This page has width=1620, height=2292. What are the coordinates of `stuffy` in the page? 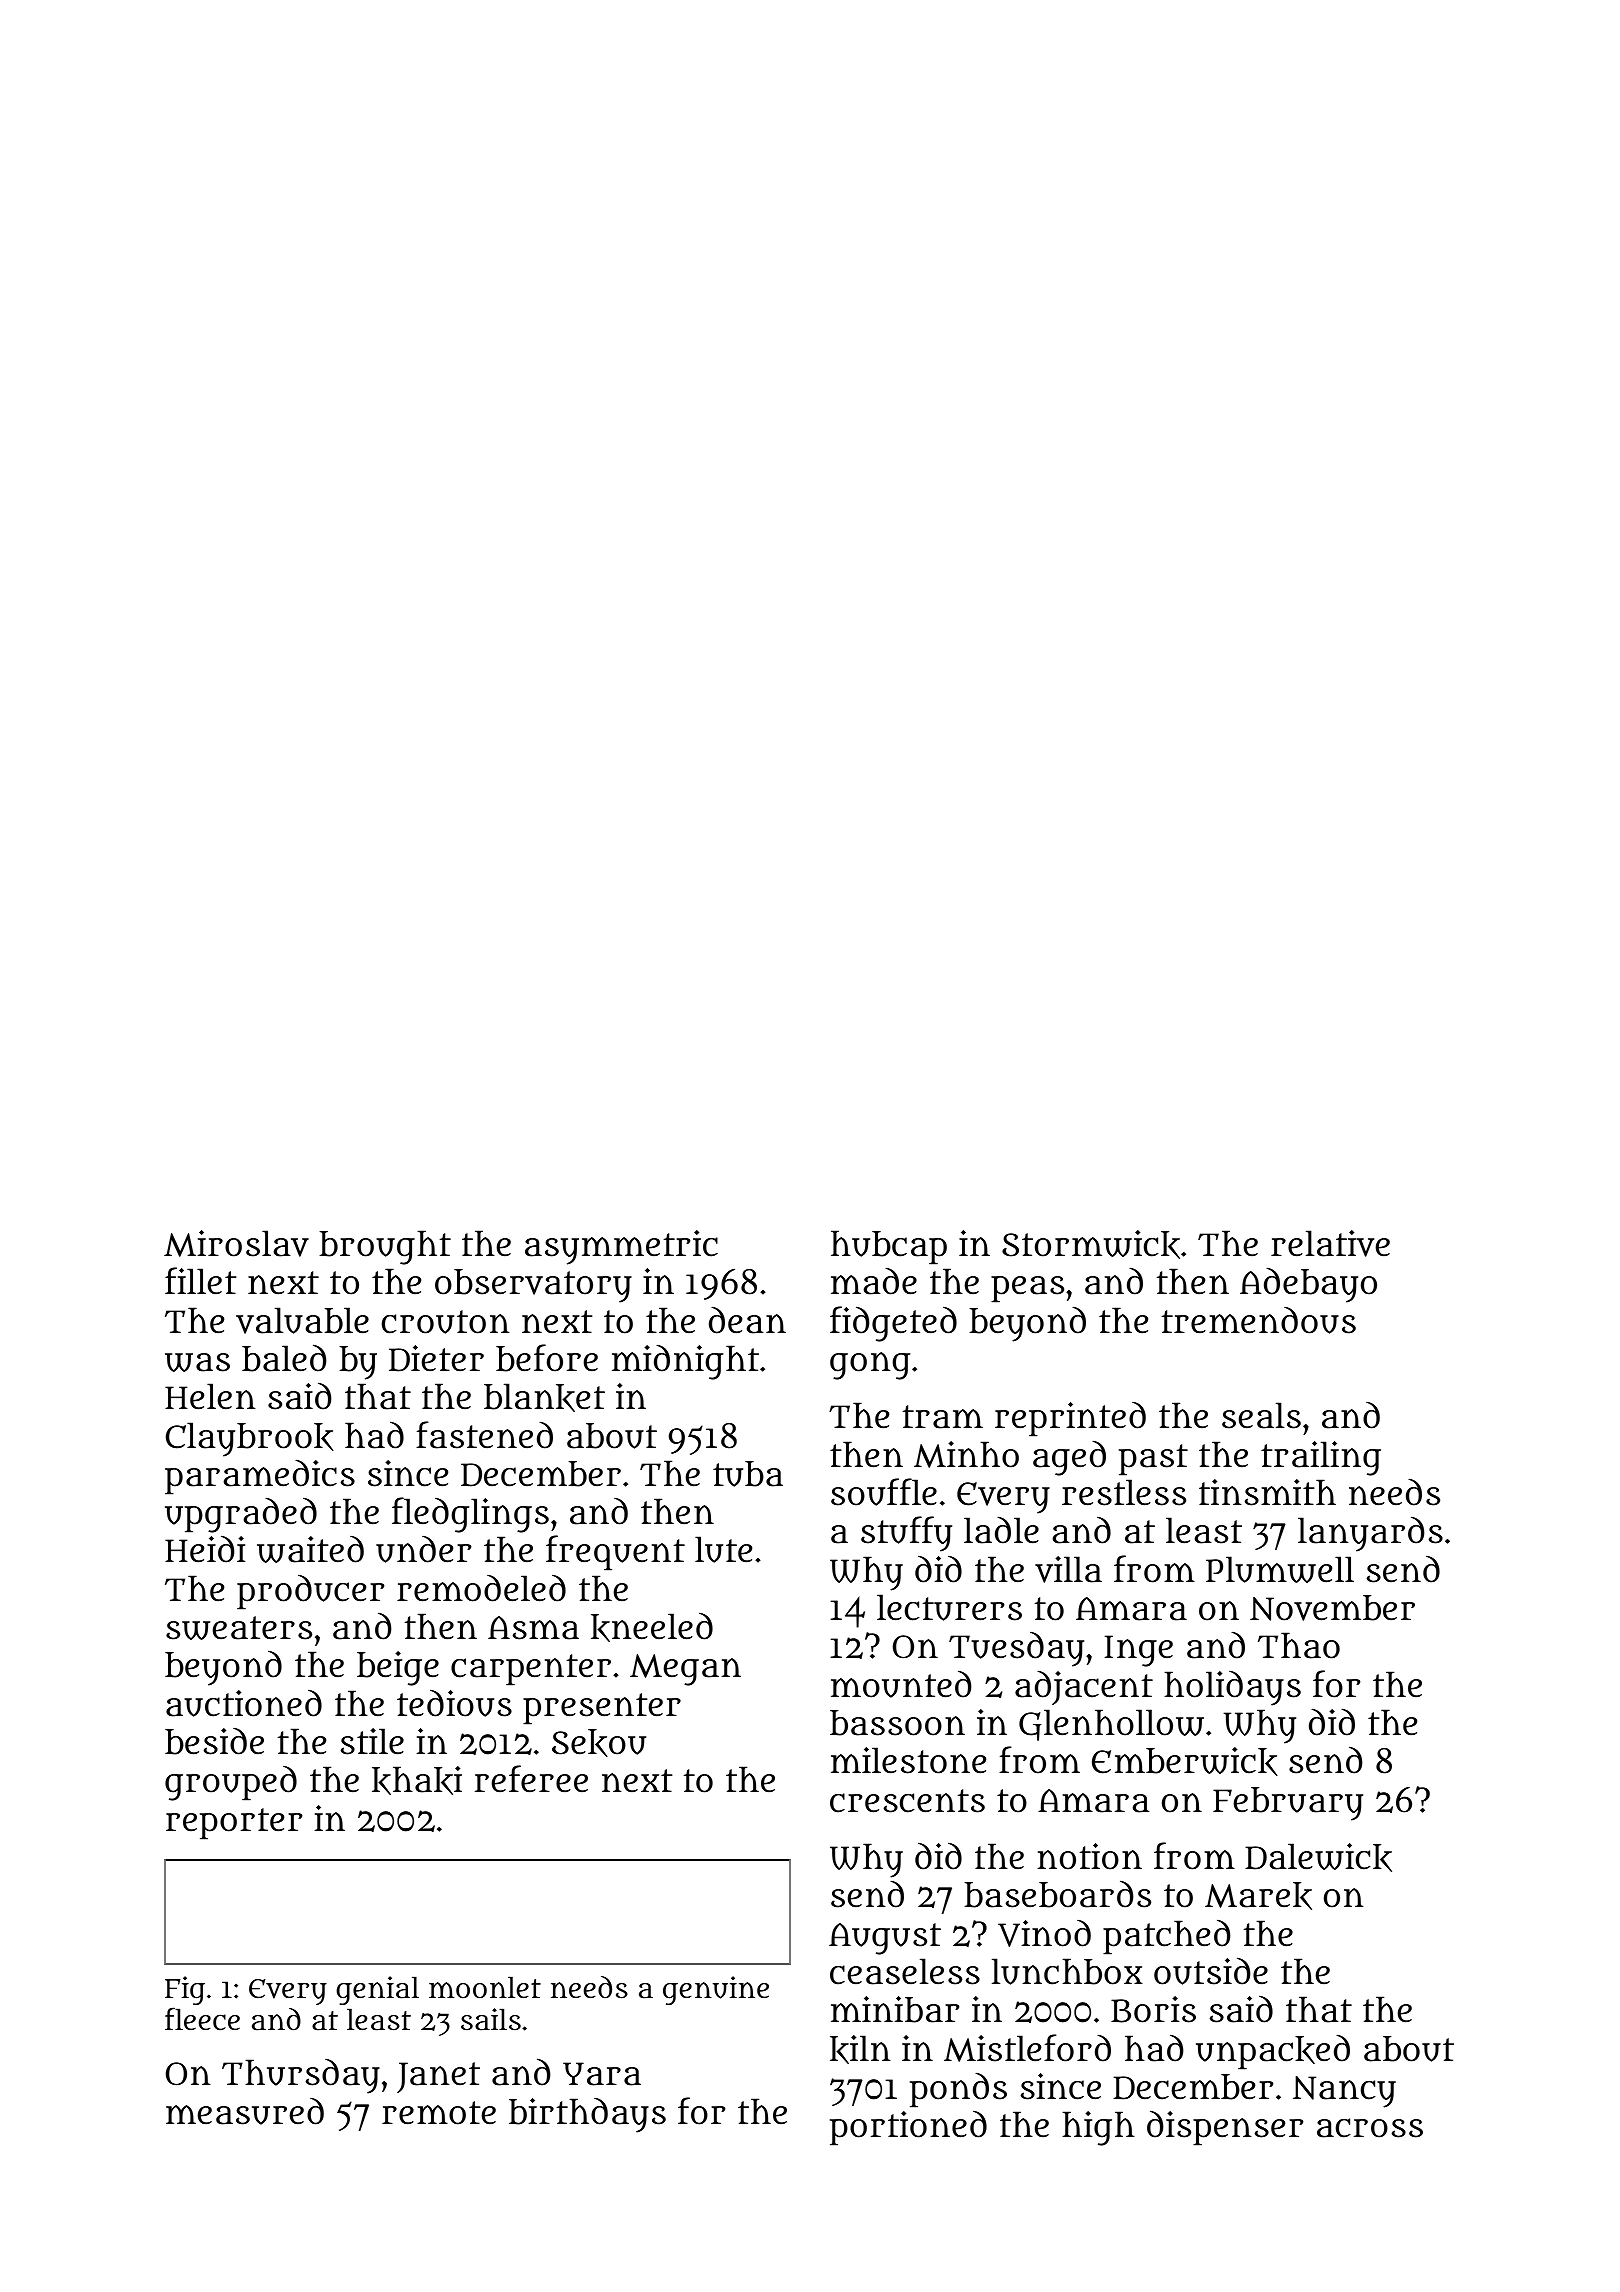 It's located at (906, 1534).
